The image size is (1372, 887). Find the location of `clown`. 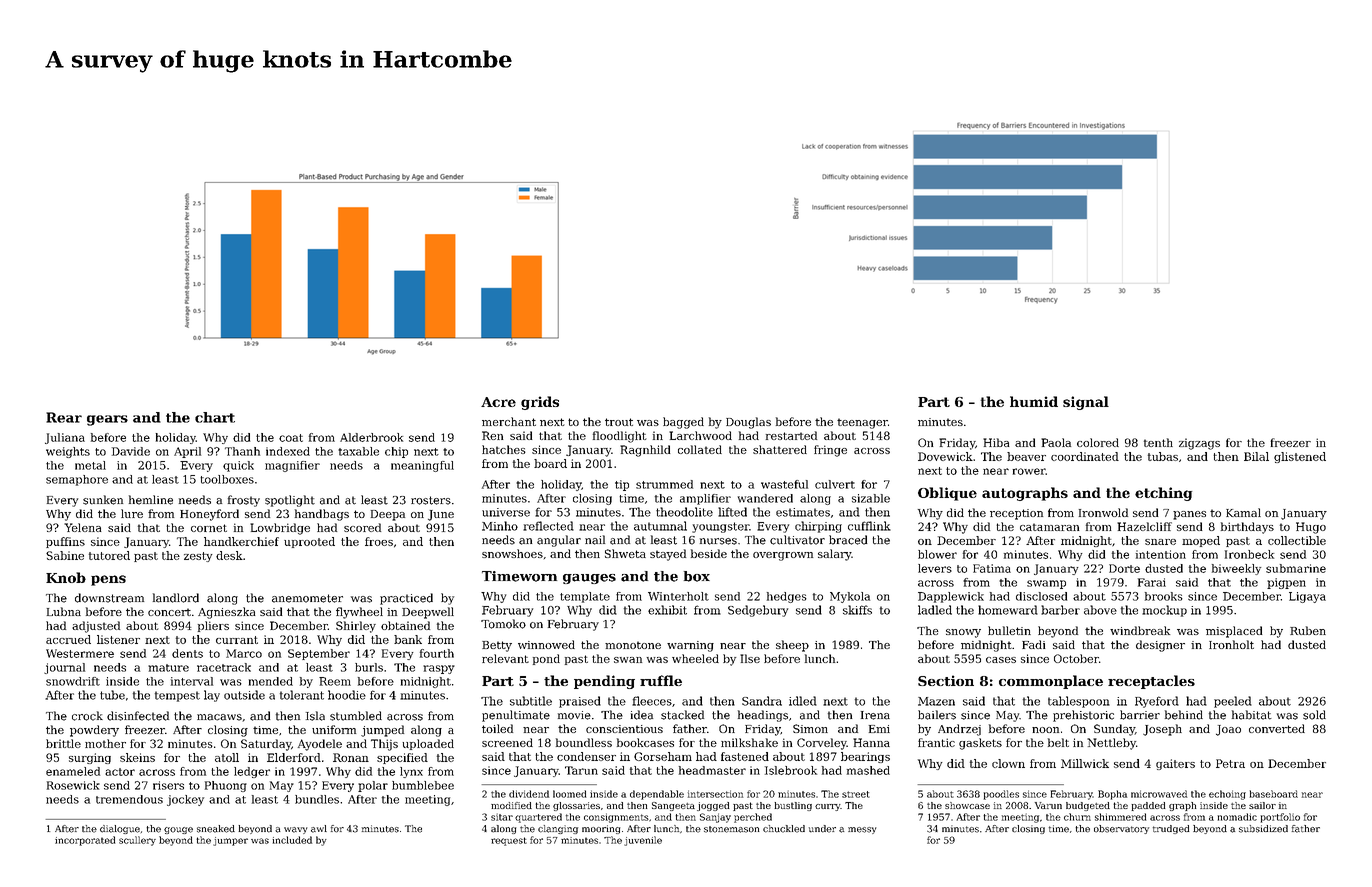

clown is located at coordinates (1008, 763).
